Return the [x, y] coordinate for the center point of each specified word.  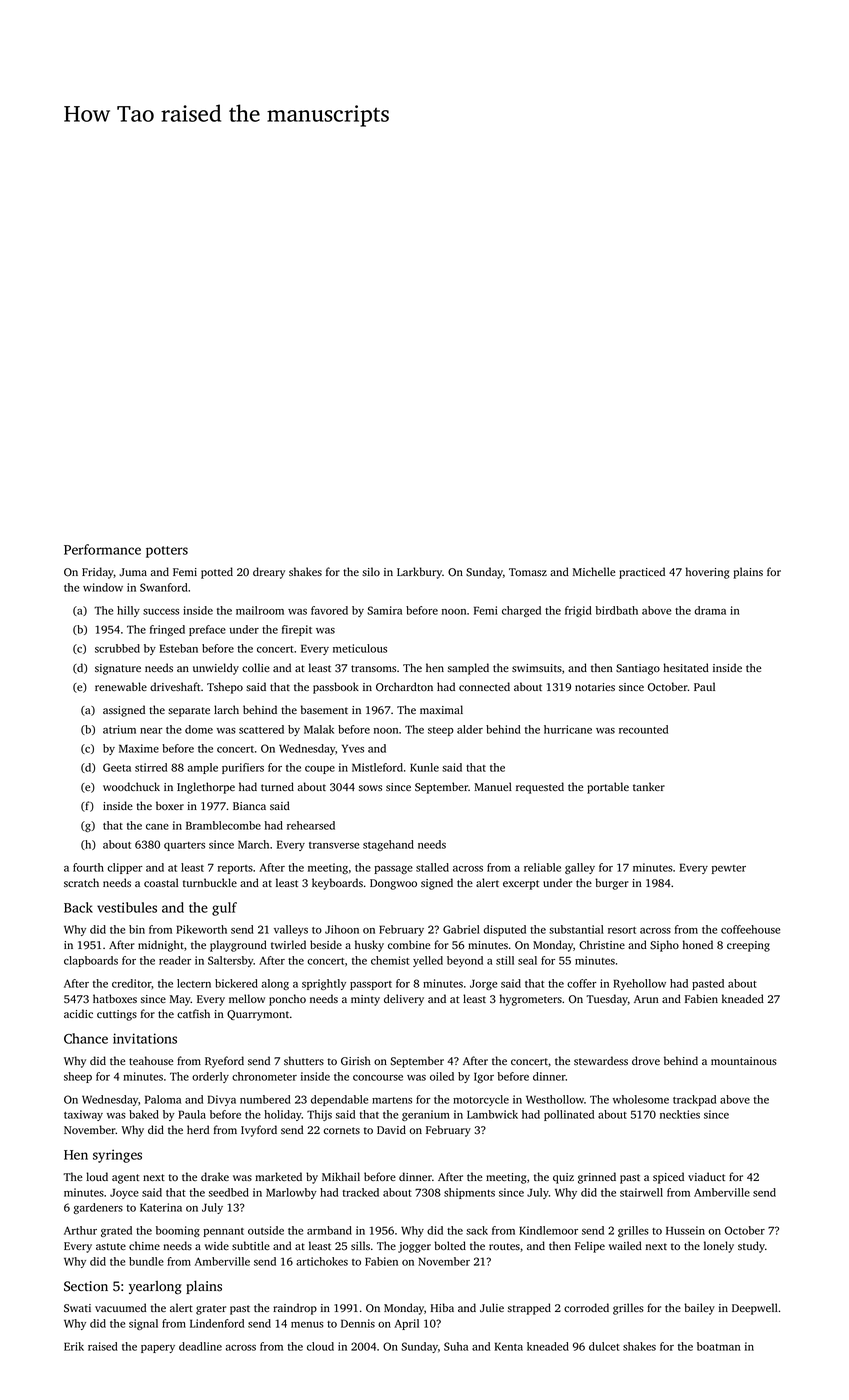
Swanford [164, 587]
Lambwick [492, 1114]
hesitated [686, 667]
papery [158, 1349]
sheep [78, 1077]
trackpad [694, 1100]
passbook [336, 688]
